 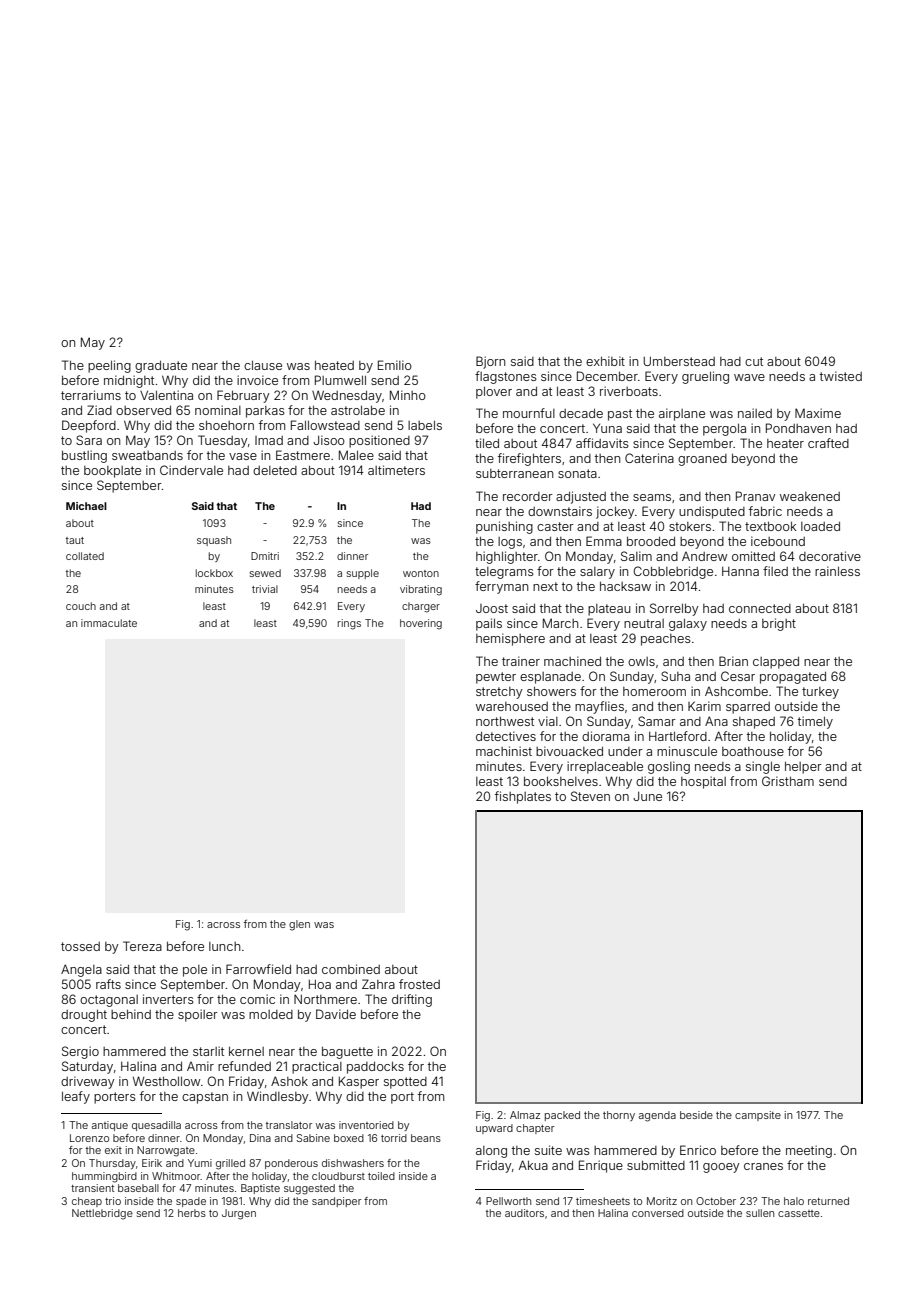 I want to click on Emilio, so click(x=395, y=365).
